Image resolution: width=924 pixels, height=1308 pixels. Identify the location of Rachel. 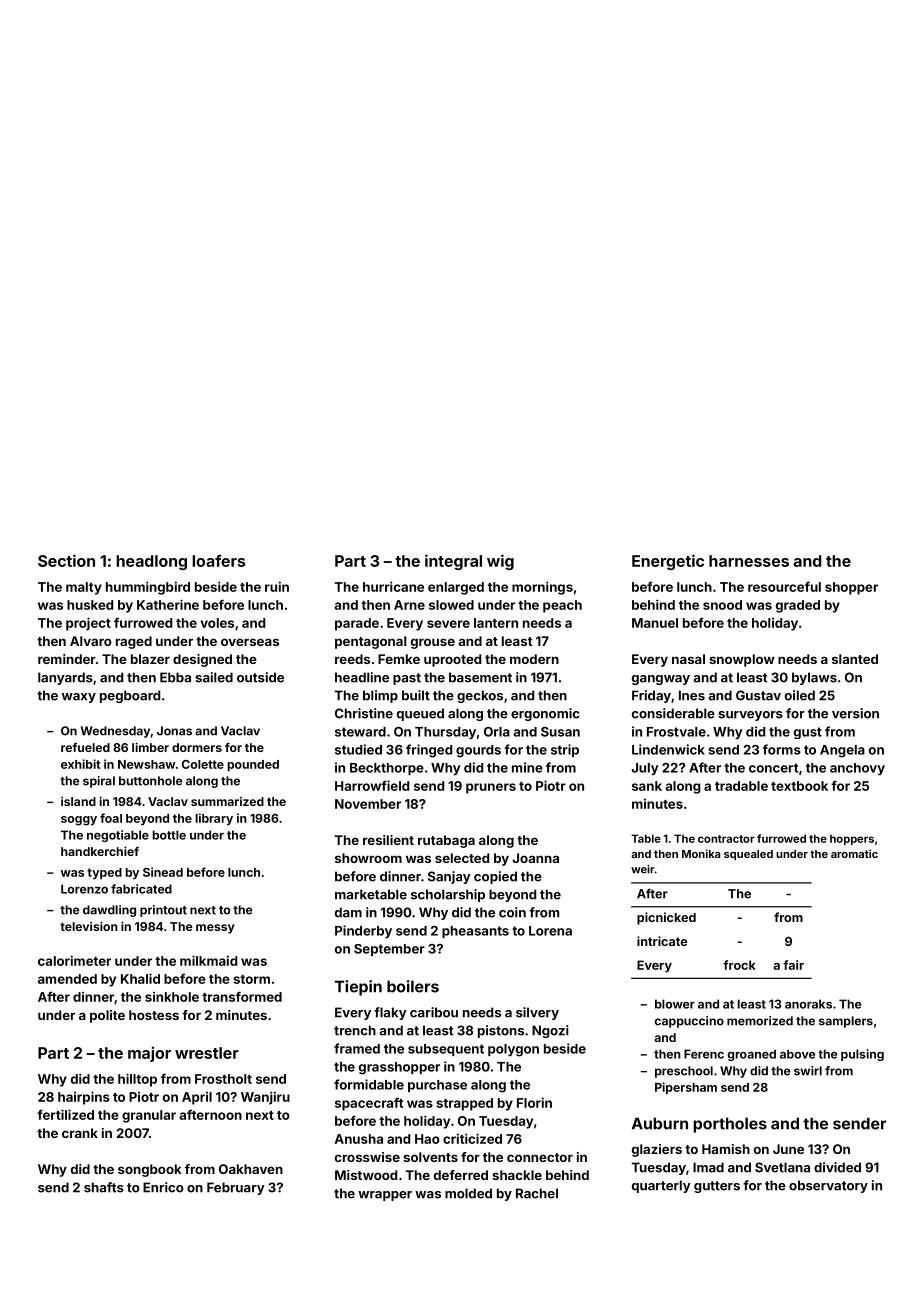
(537, 1193).
